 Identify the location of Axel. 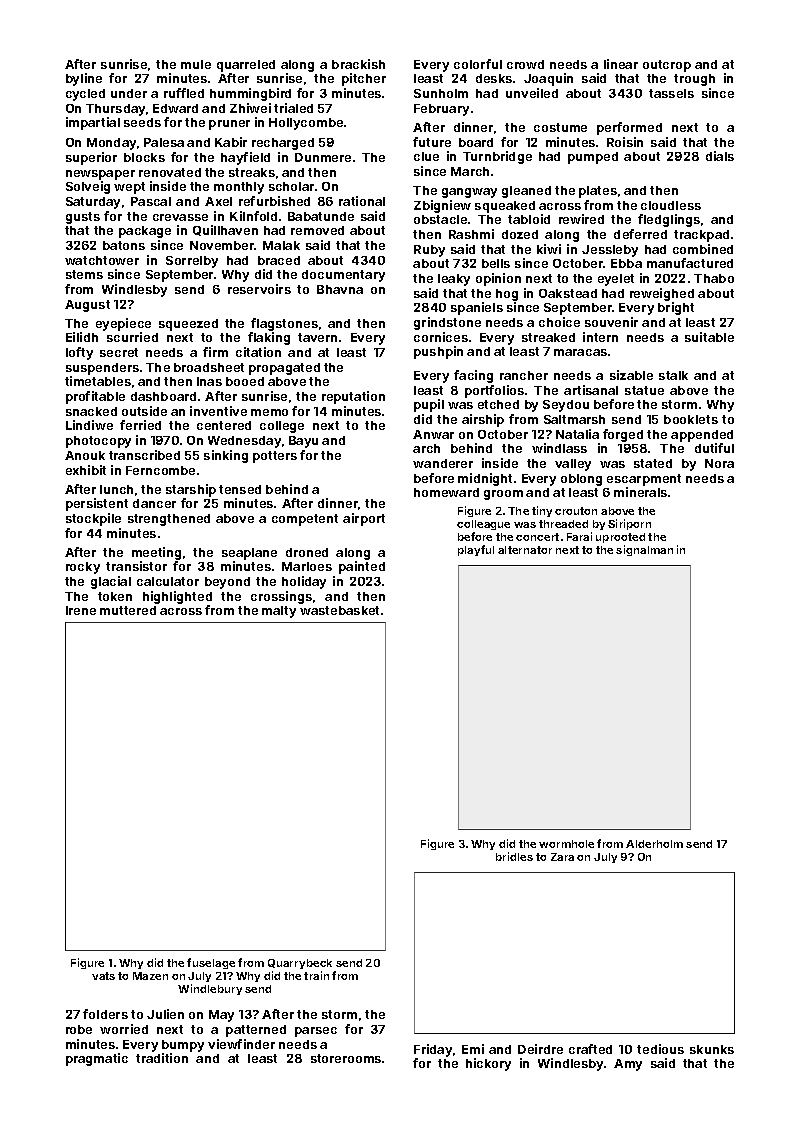
(218, 201).
